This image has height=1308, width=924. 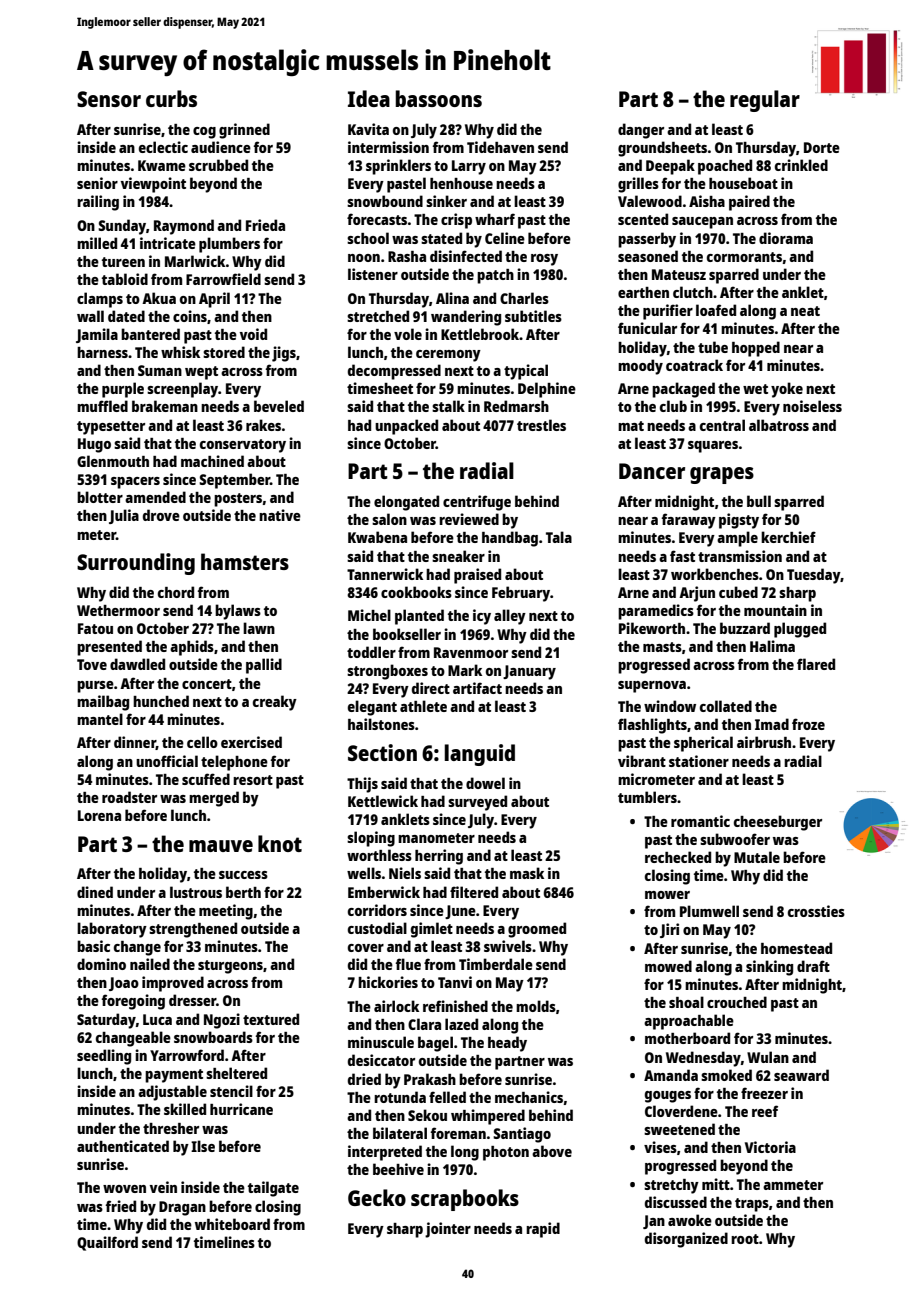 I want to click on rapid, so click(x=543, y=1230).
